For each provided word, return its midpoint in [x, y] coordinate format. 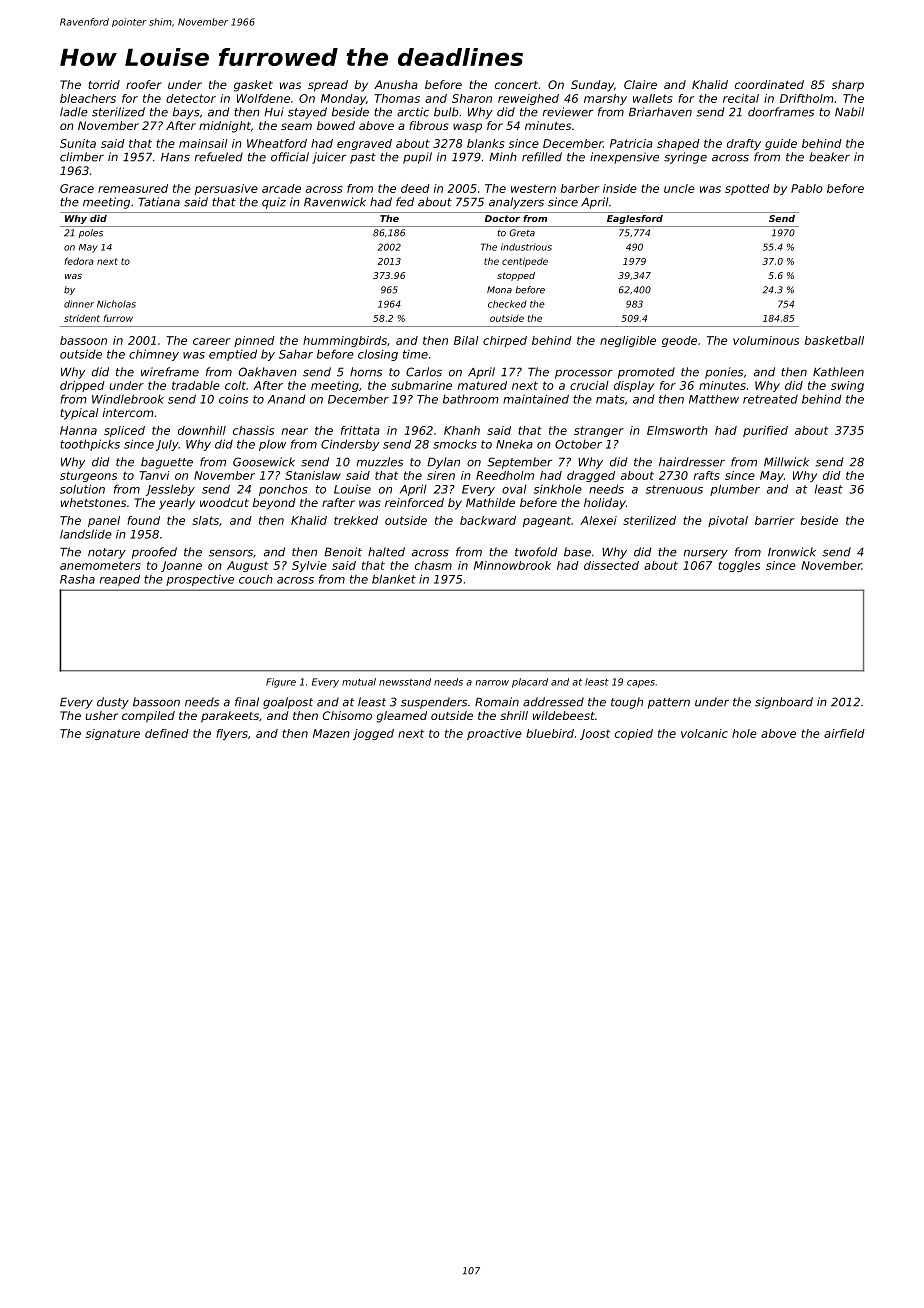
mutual [359, 682]
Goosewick [264, 462]
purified [765, 431]
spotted [747, 189]
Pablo [807, 188]
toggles [739, 566]
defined [167, 733]
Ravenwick [335, 202]
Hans [175, 157]
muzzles [380, 462]
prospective [200, 580]
